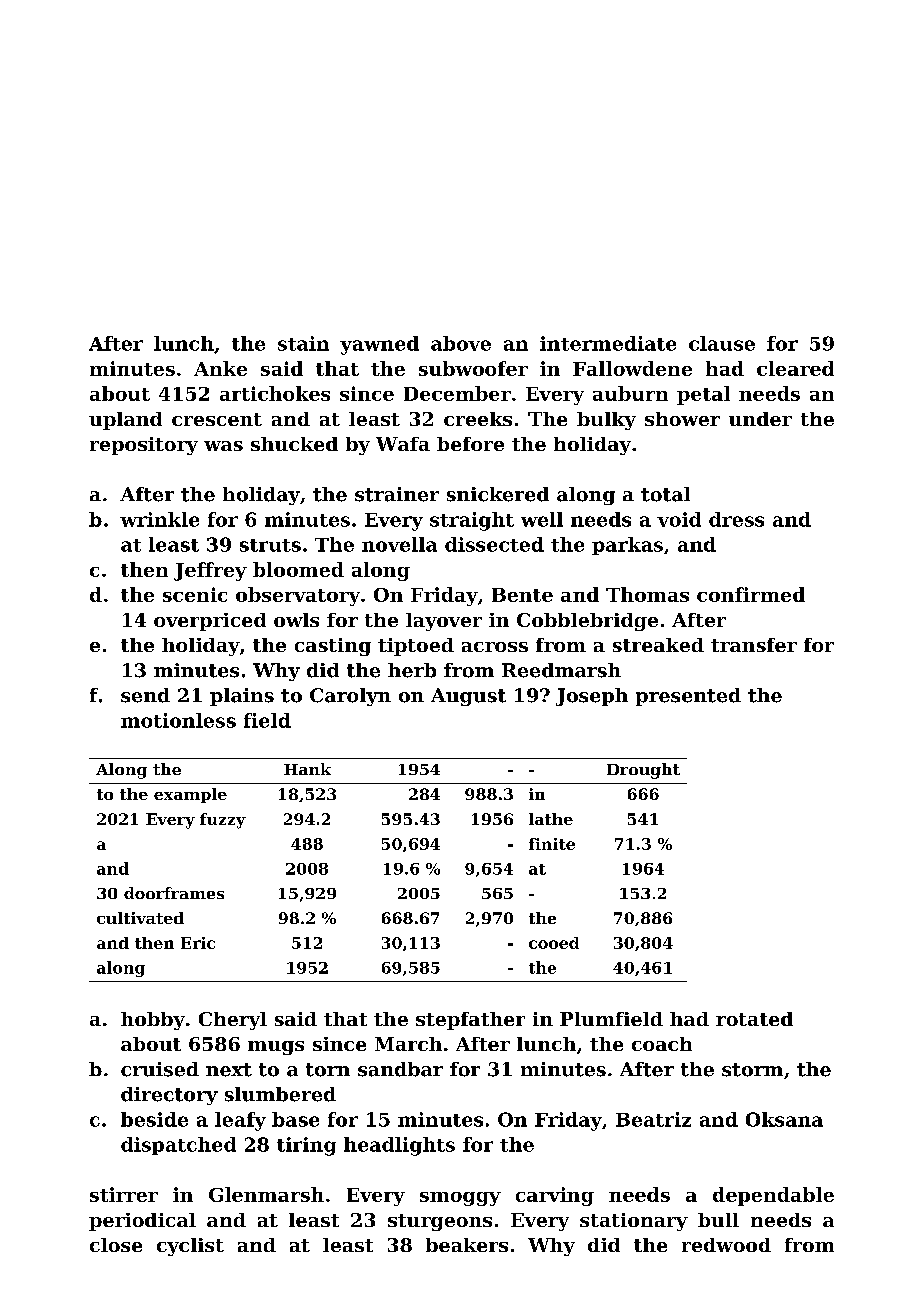 This screenshot has height=1308, width=924. Describe the element at coordinates (554, 943) in the screenshot. I see `cooed` at that location.
